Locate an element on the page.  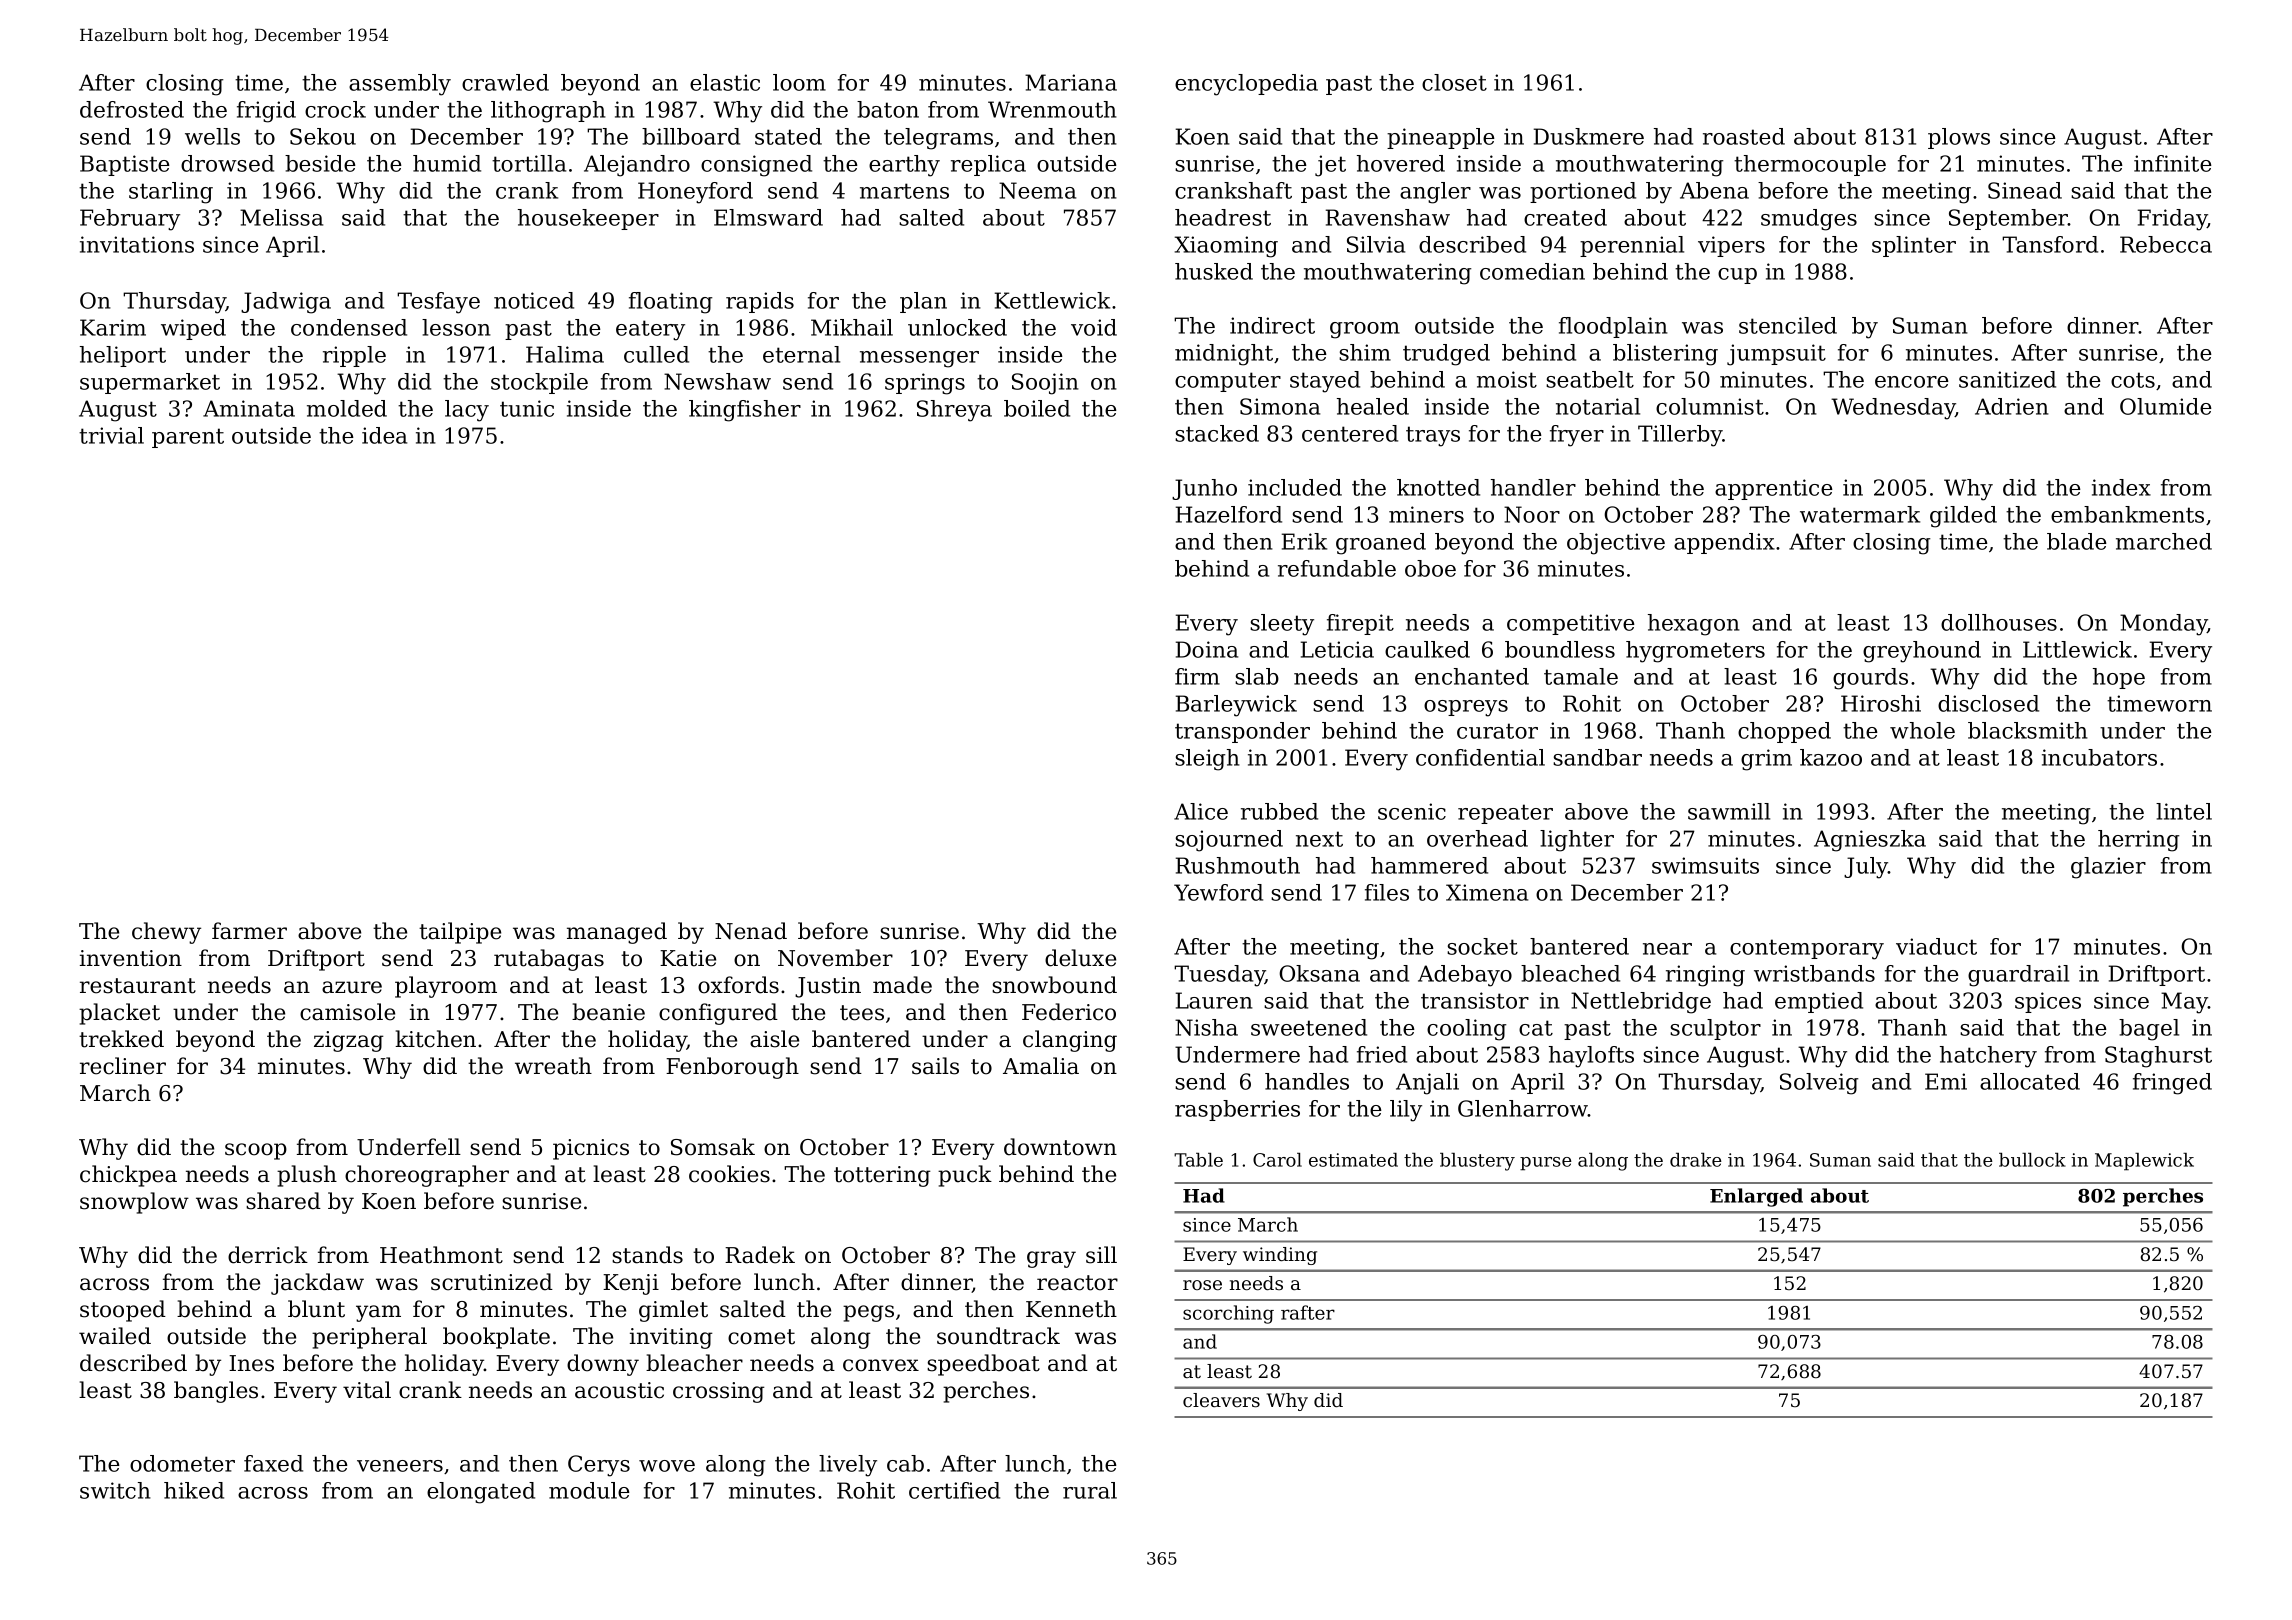
wailed is located at coordinates (115, 1336).
